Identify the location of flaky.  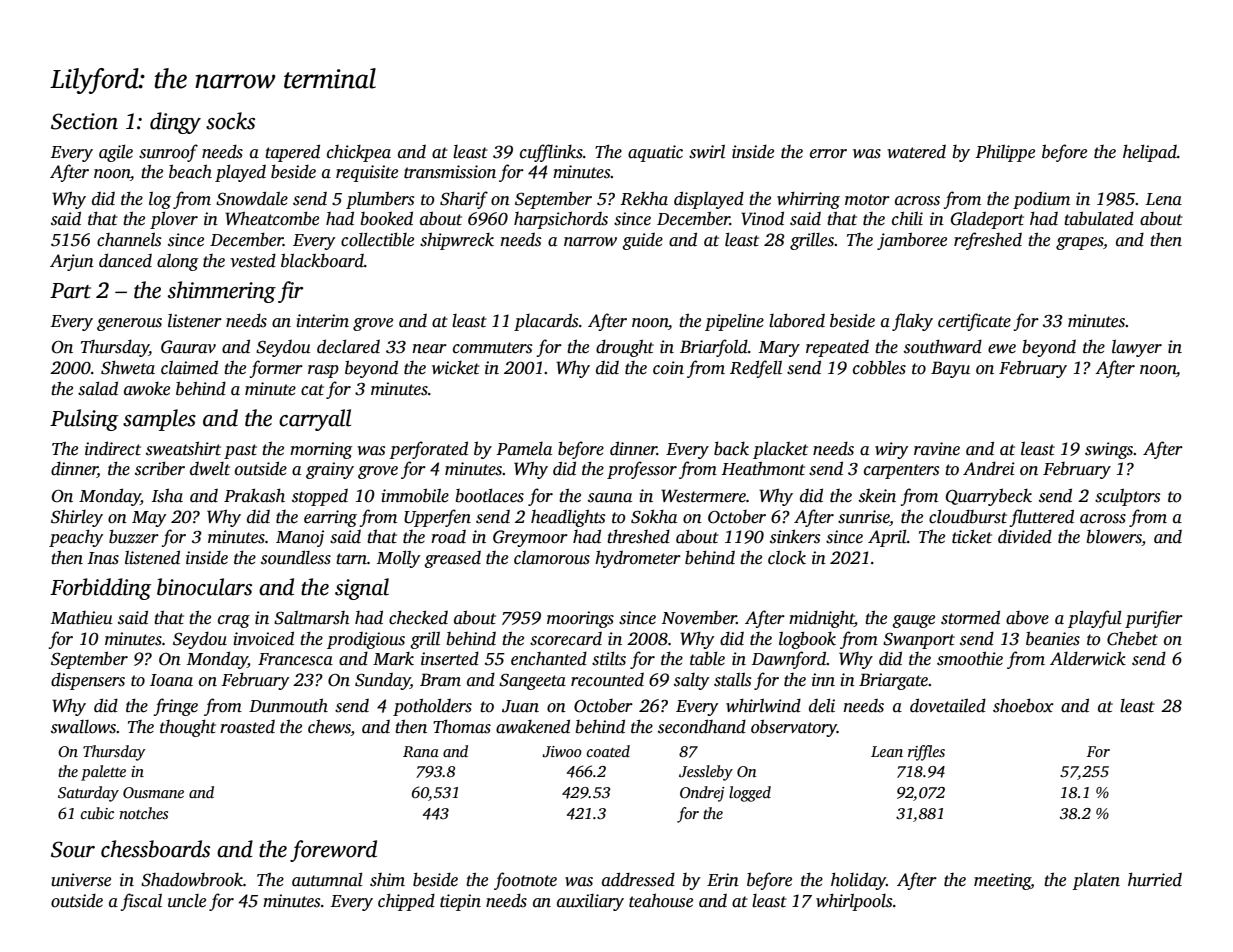
(912, 322).
